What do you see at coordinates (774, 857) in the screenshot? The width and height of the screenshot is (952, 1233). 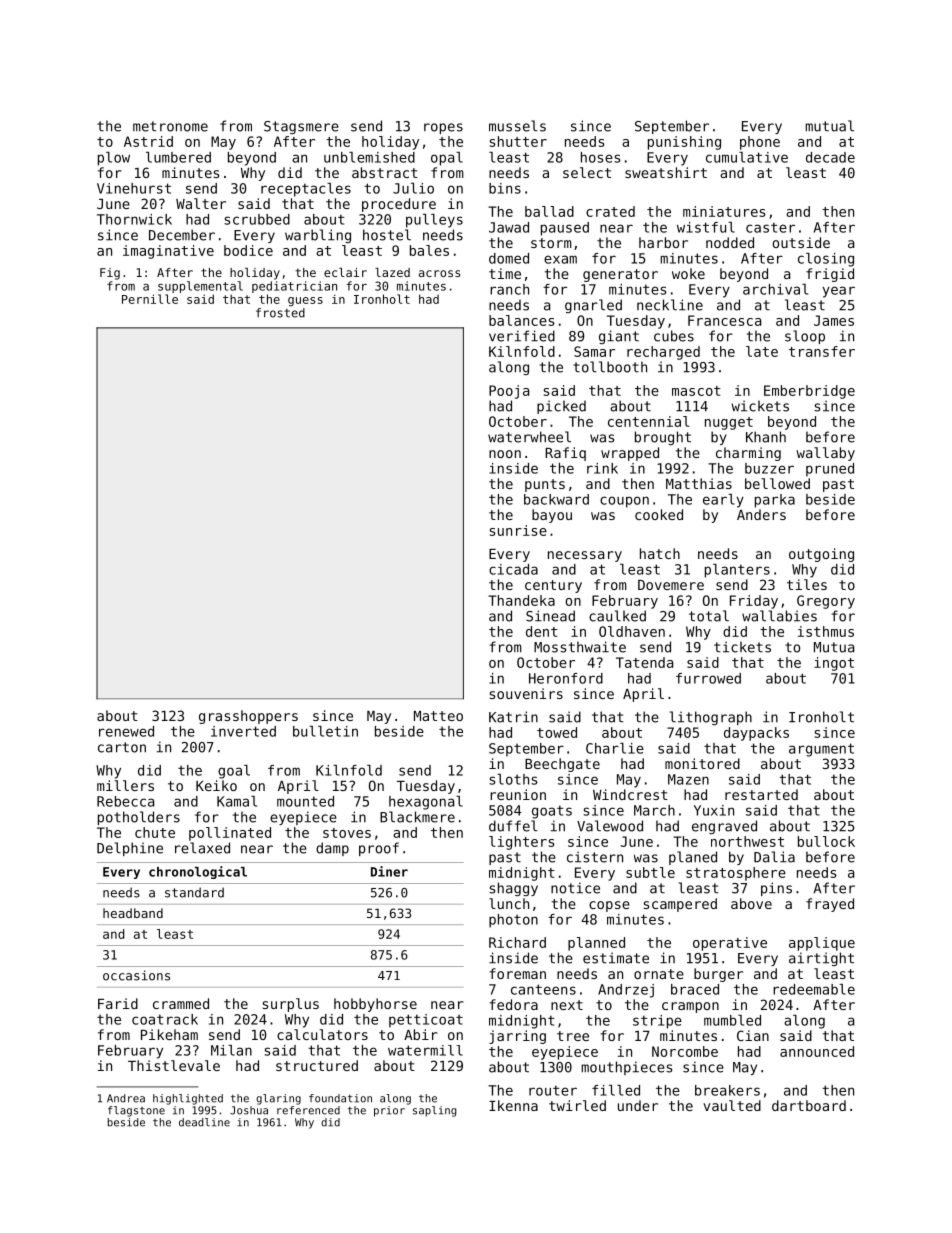 I see `Dalia` at bounding box center [774, 857].
